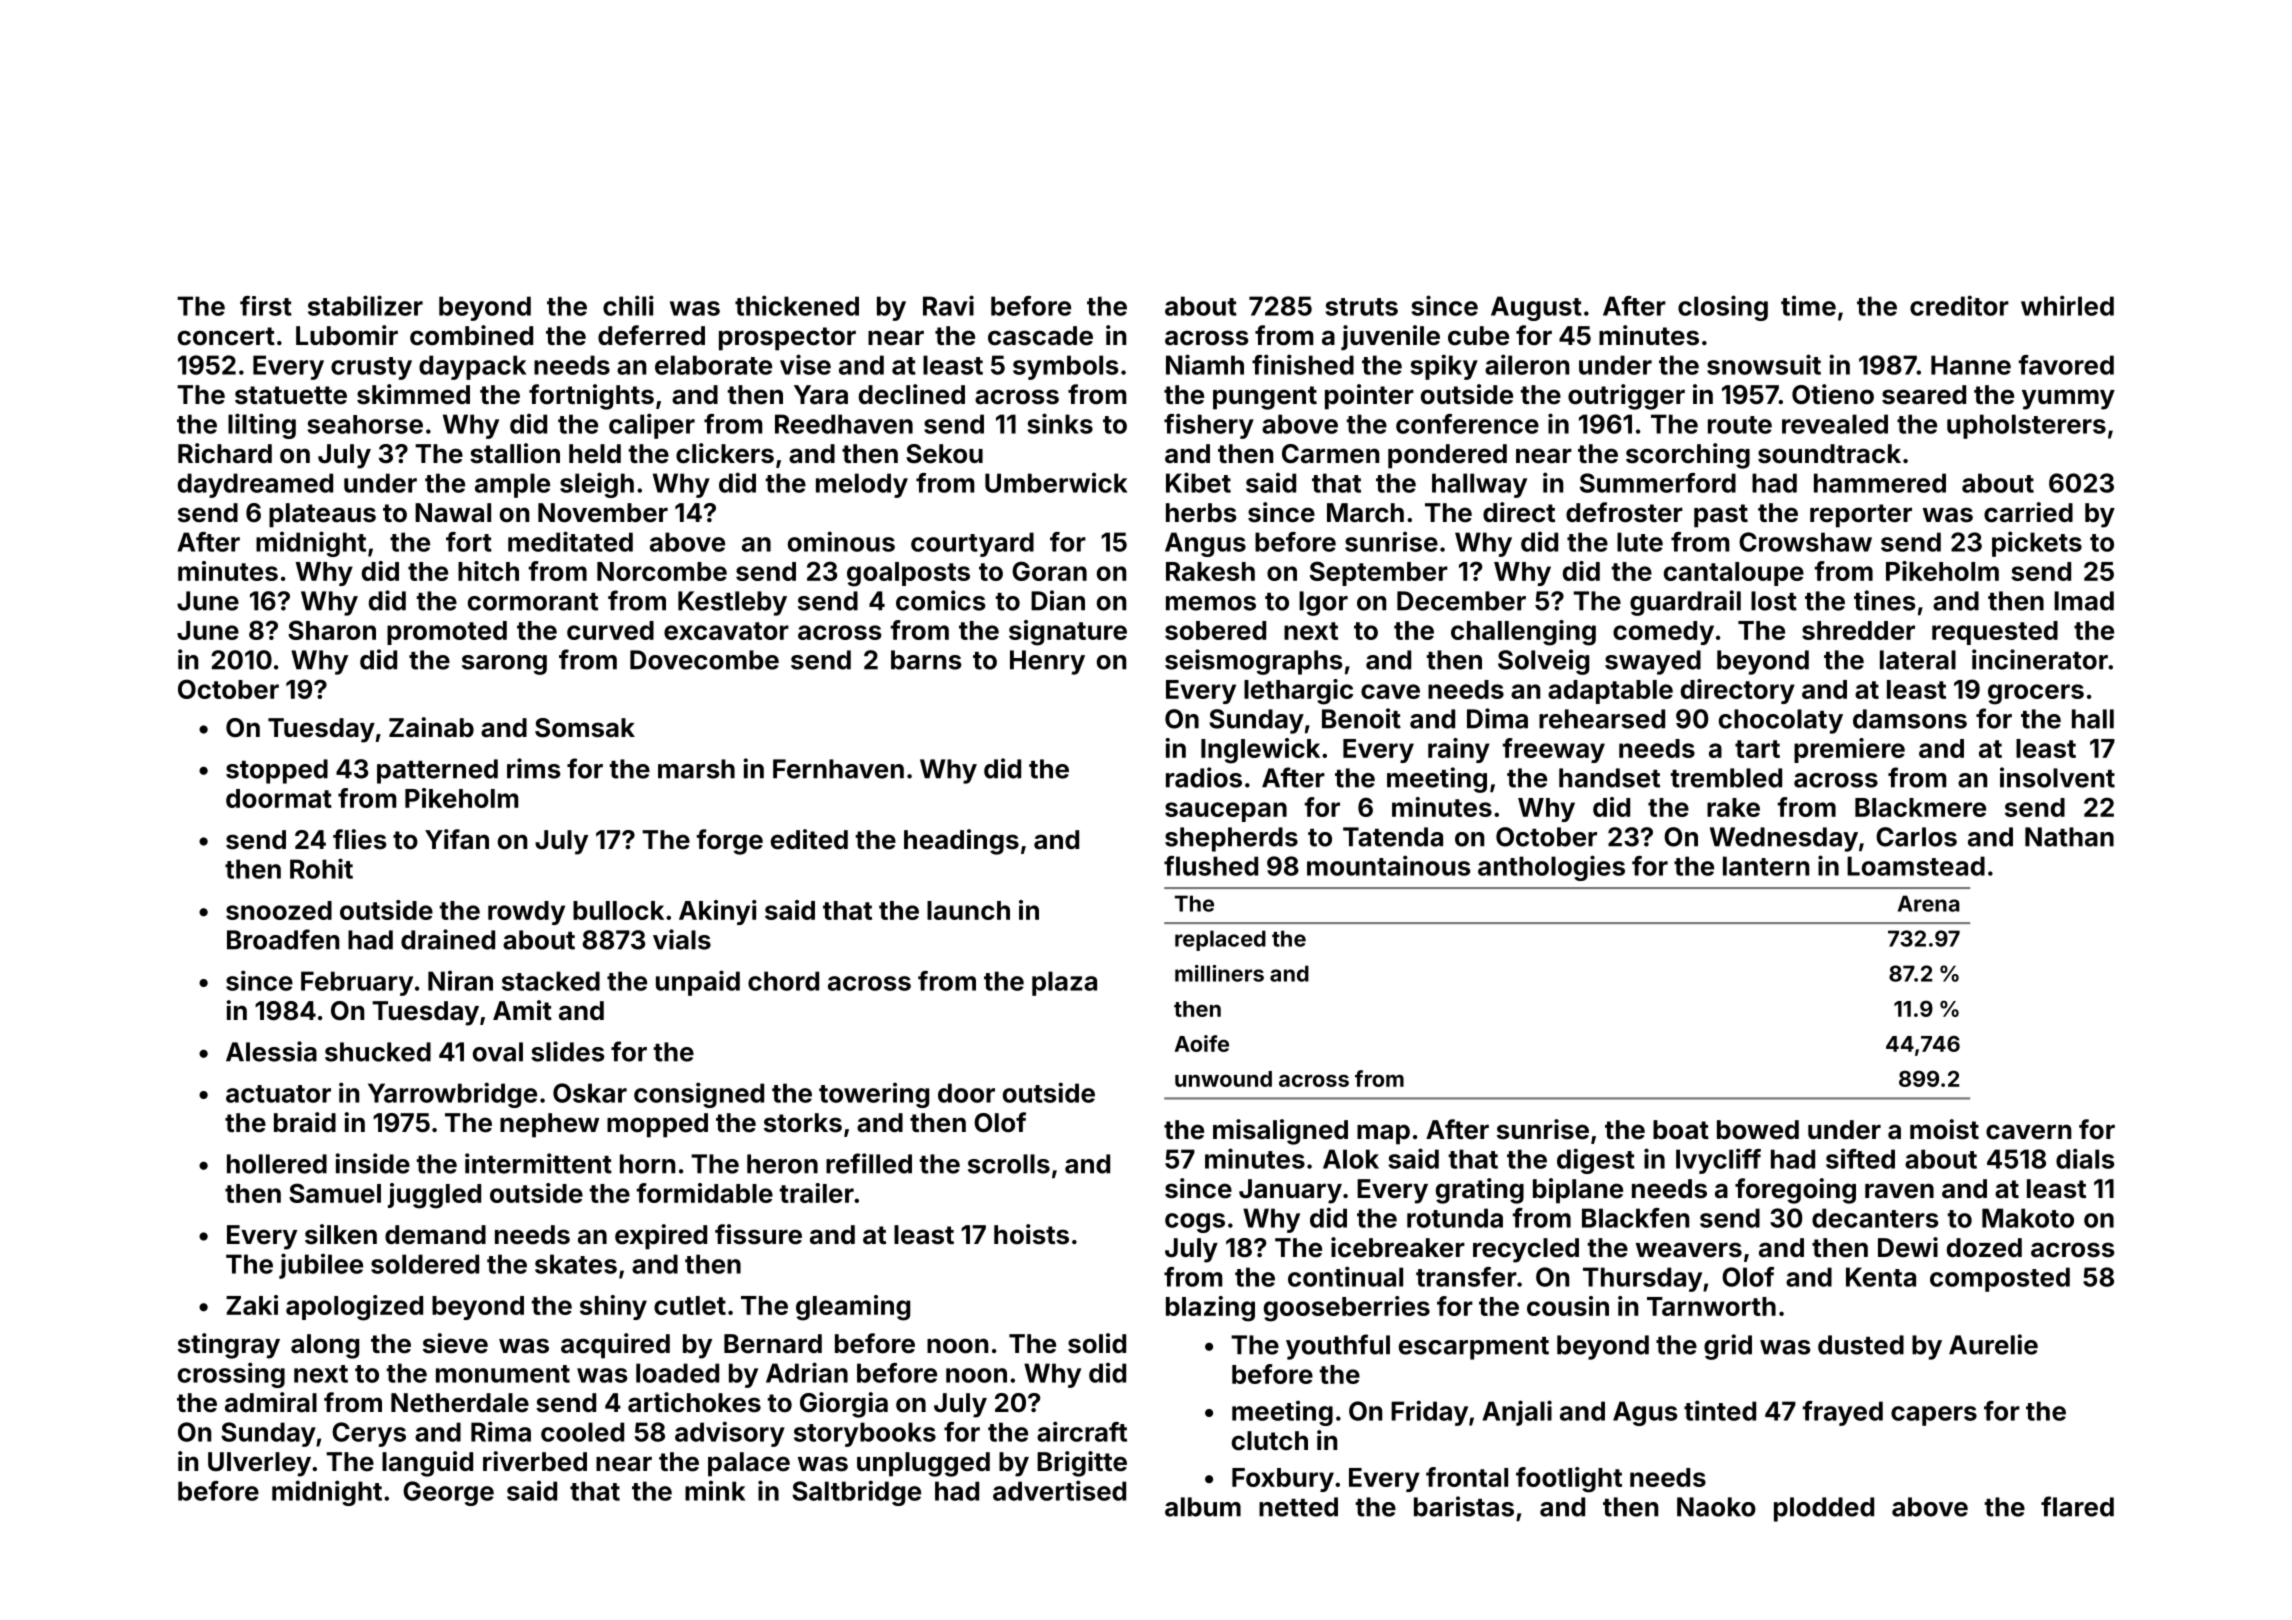  Describe the element at coordinates (354, 1308) in the screenshot. I see `apologized` at that location.
